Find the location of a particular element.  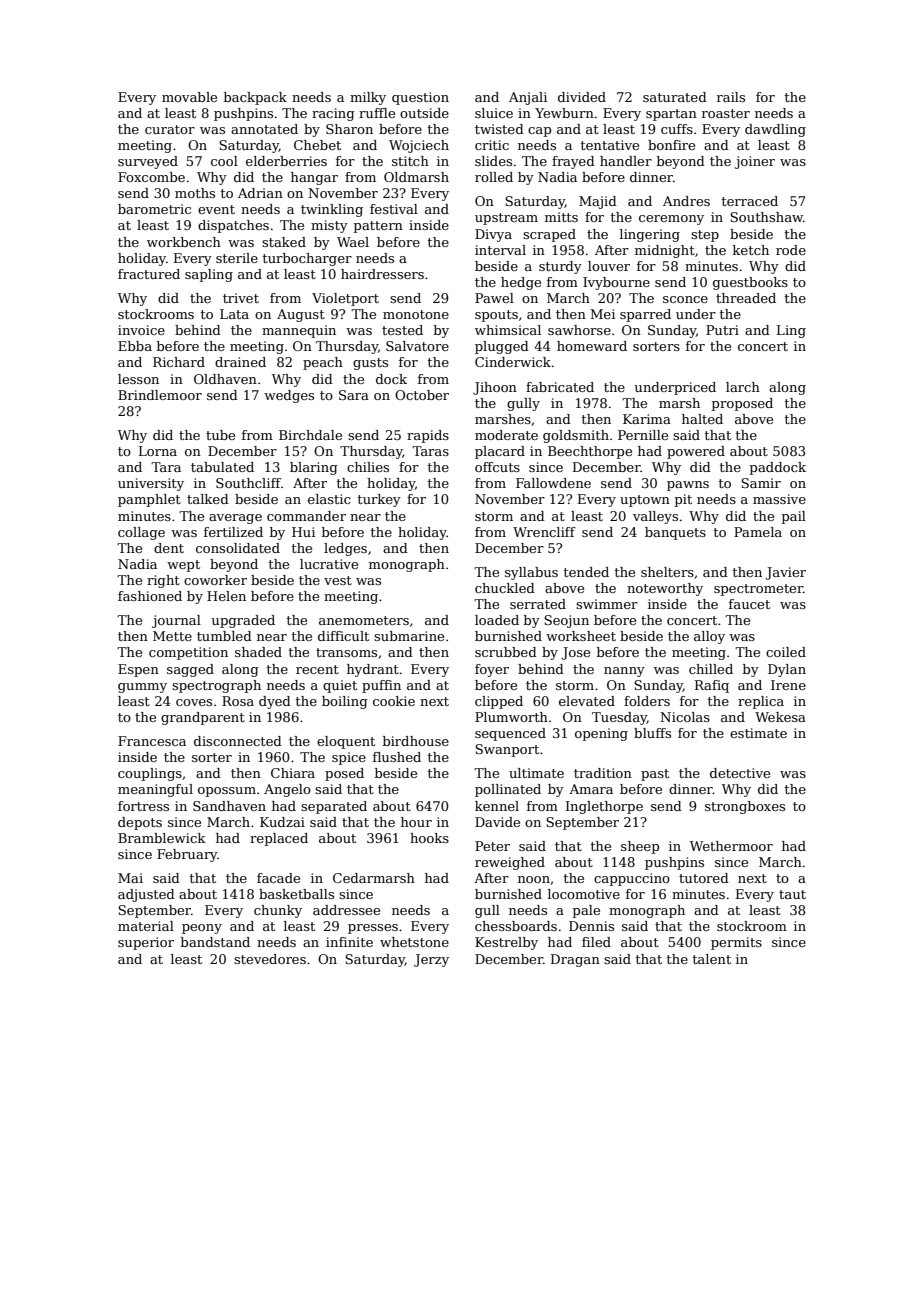

tutored is located at coordinates (704, 878).
